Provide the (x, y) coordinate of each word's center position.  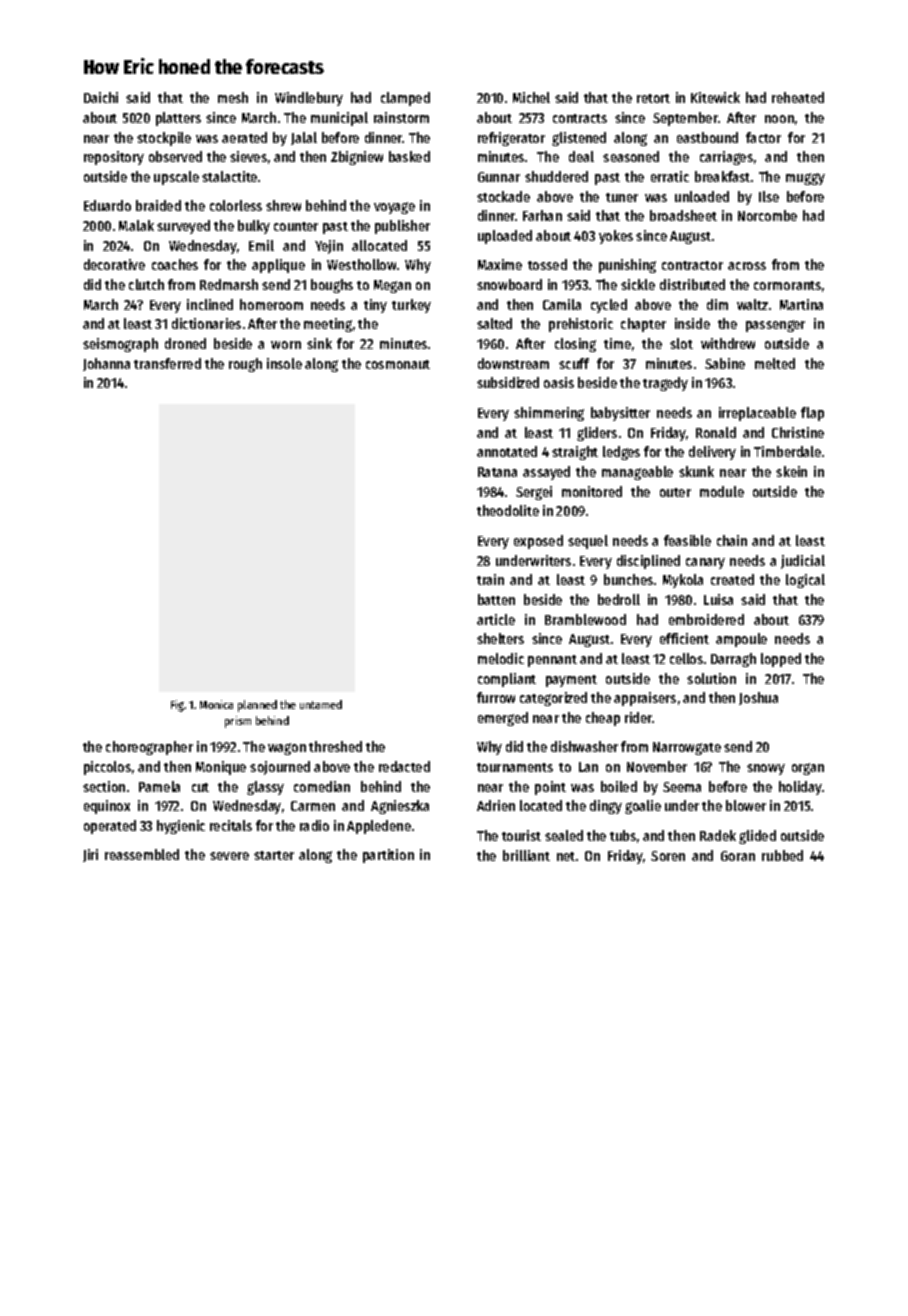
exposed (538, 542)
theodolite (508, 510)
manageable (637, 473)
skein (791, 471)
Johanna (106, 364)
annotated (507, 451)
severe (229, 856)
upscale (176, 178)
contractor (692, 265)
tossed (547, 264)
